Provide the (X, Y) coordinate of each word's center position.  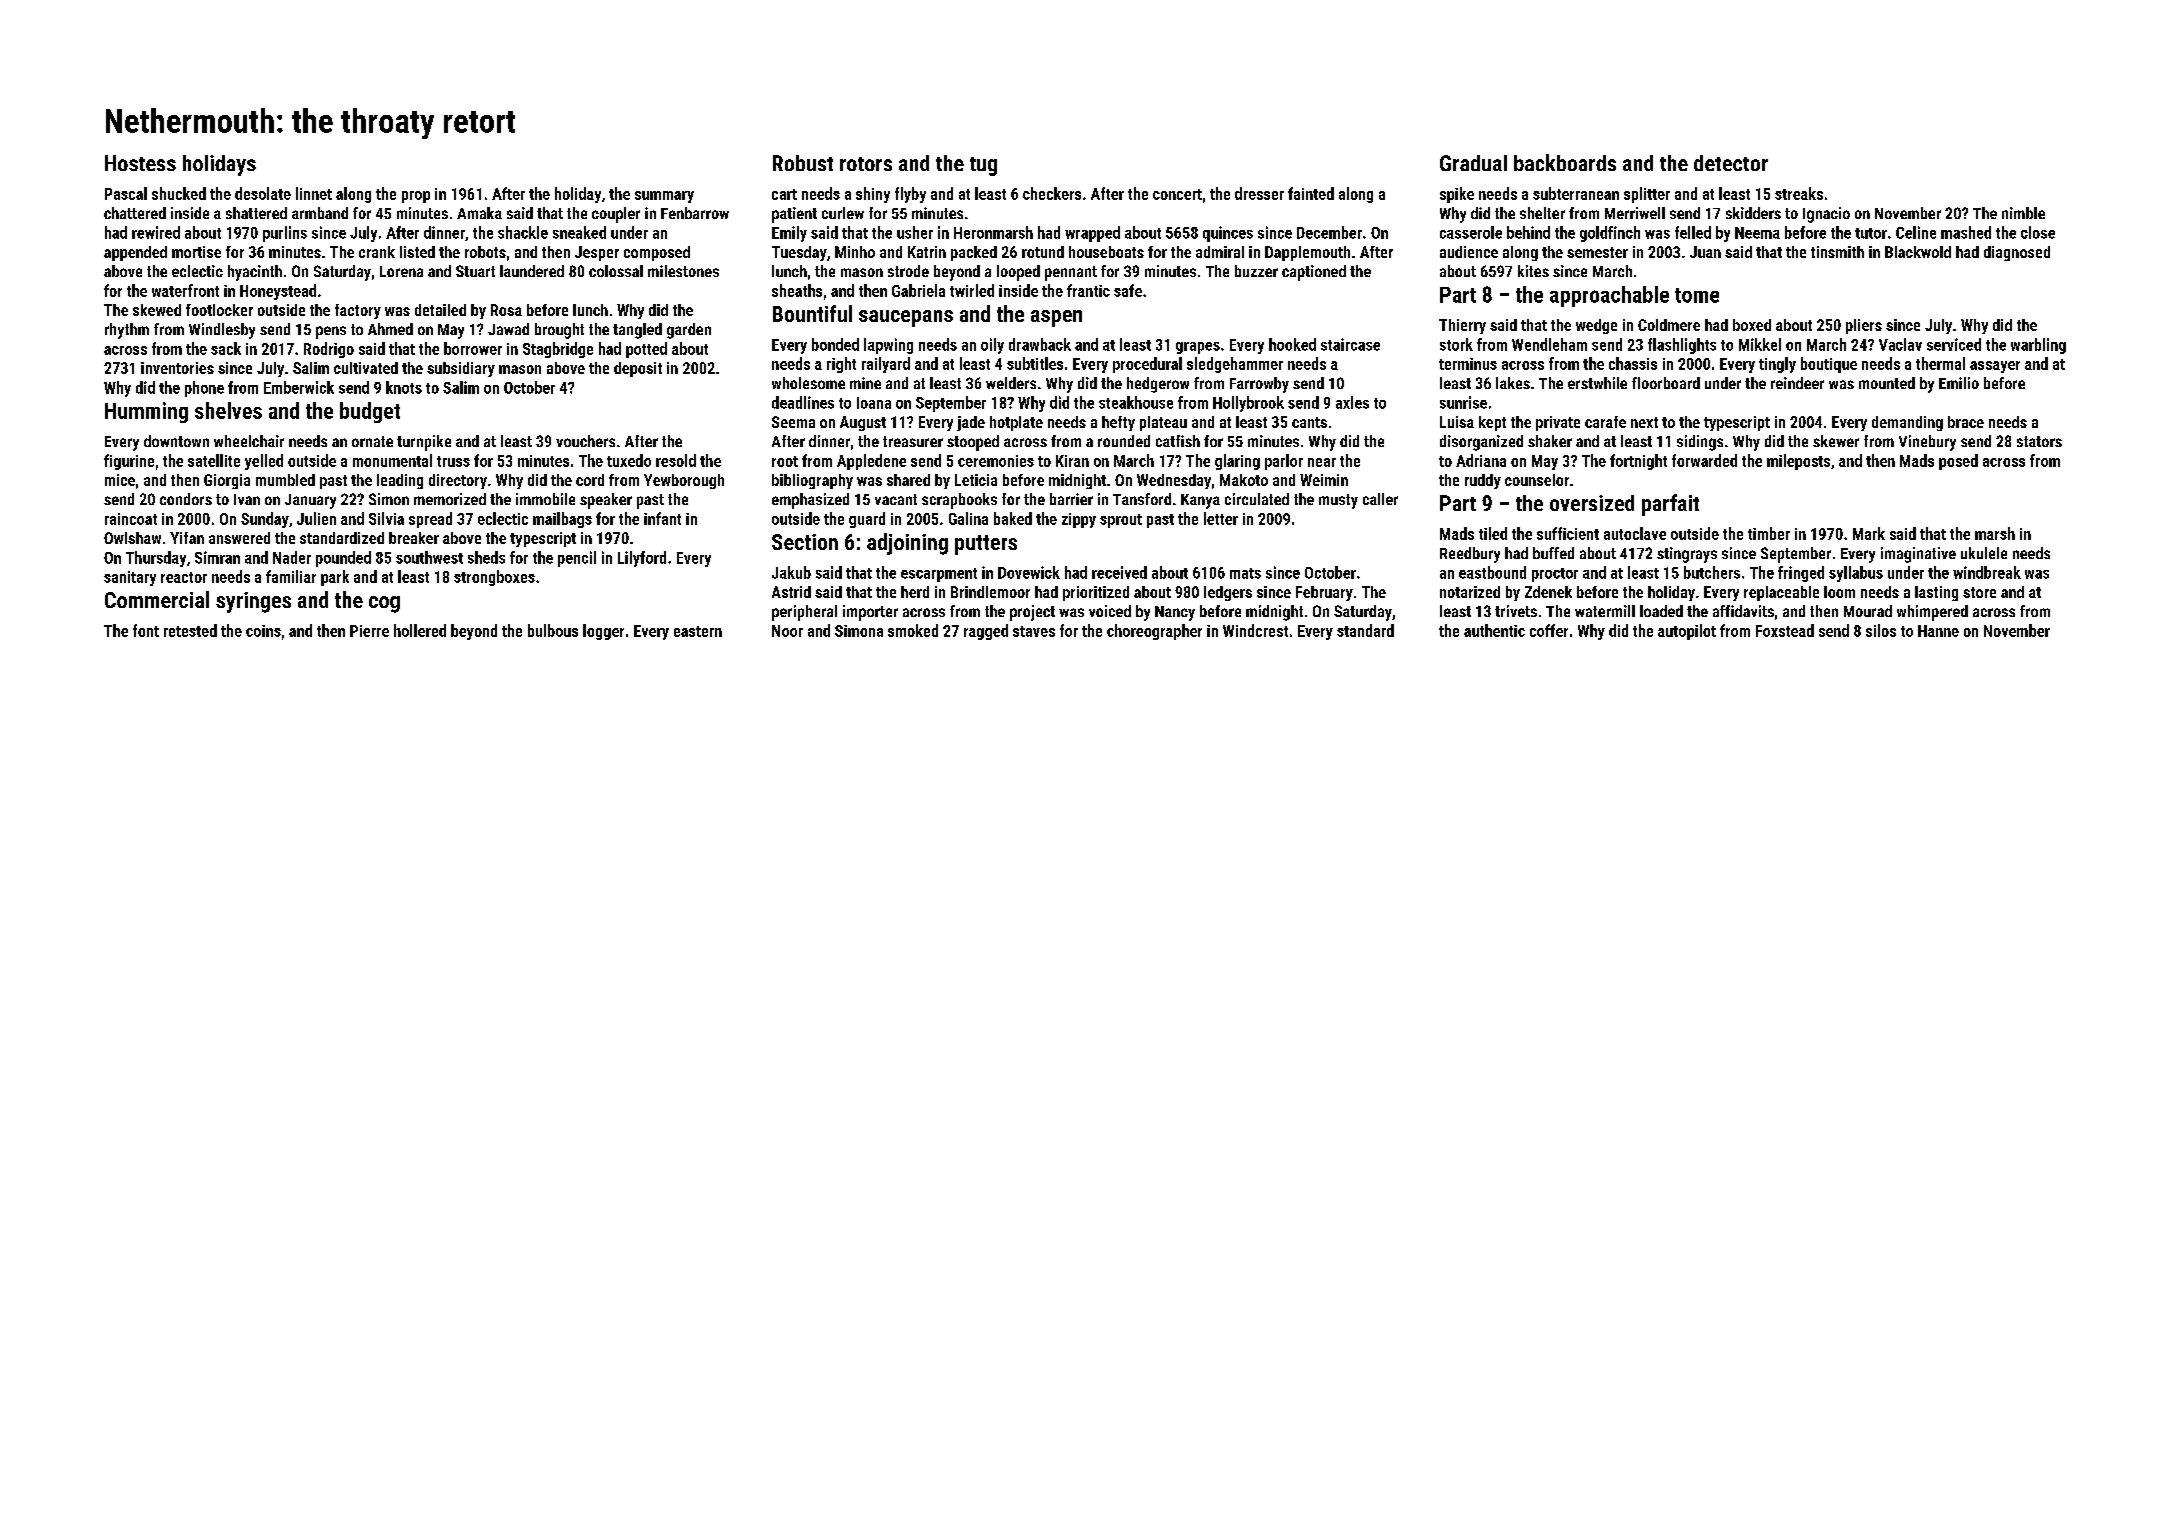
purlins (285, 234)
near (1322, 462)
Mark (1869, 533)
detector (1731, 163)
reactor (184, 577)
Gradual (1473, 163)
